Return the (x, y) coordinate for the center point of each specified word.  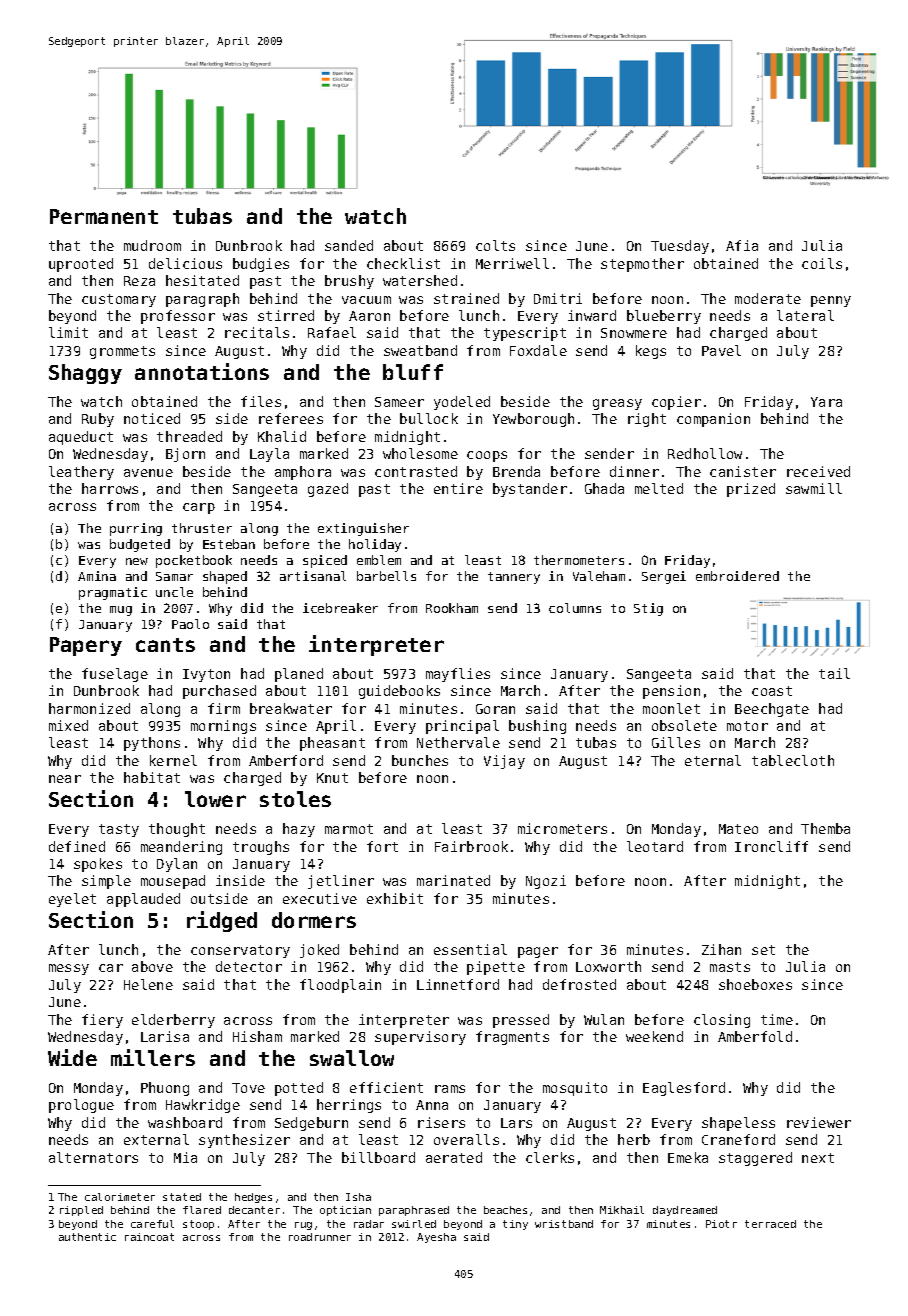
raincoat (149, 1237)
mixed (68, 725)
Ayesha (436, 1238)
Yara (826, 402)
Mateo (738, 829)
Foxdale (538, 350)
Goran (495, 709)
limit (68, 332)
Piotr (721, 1224)
